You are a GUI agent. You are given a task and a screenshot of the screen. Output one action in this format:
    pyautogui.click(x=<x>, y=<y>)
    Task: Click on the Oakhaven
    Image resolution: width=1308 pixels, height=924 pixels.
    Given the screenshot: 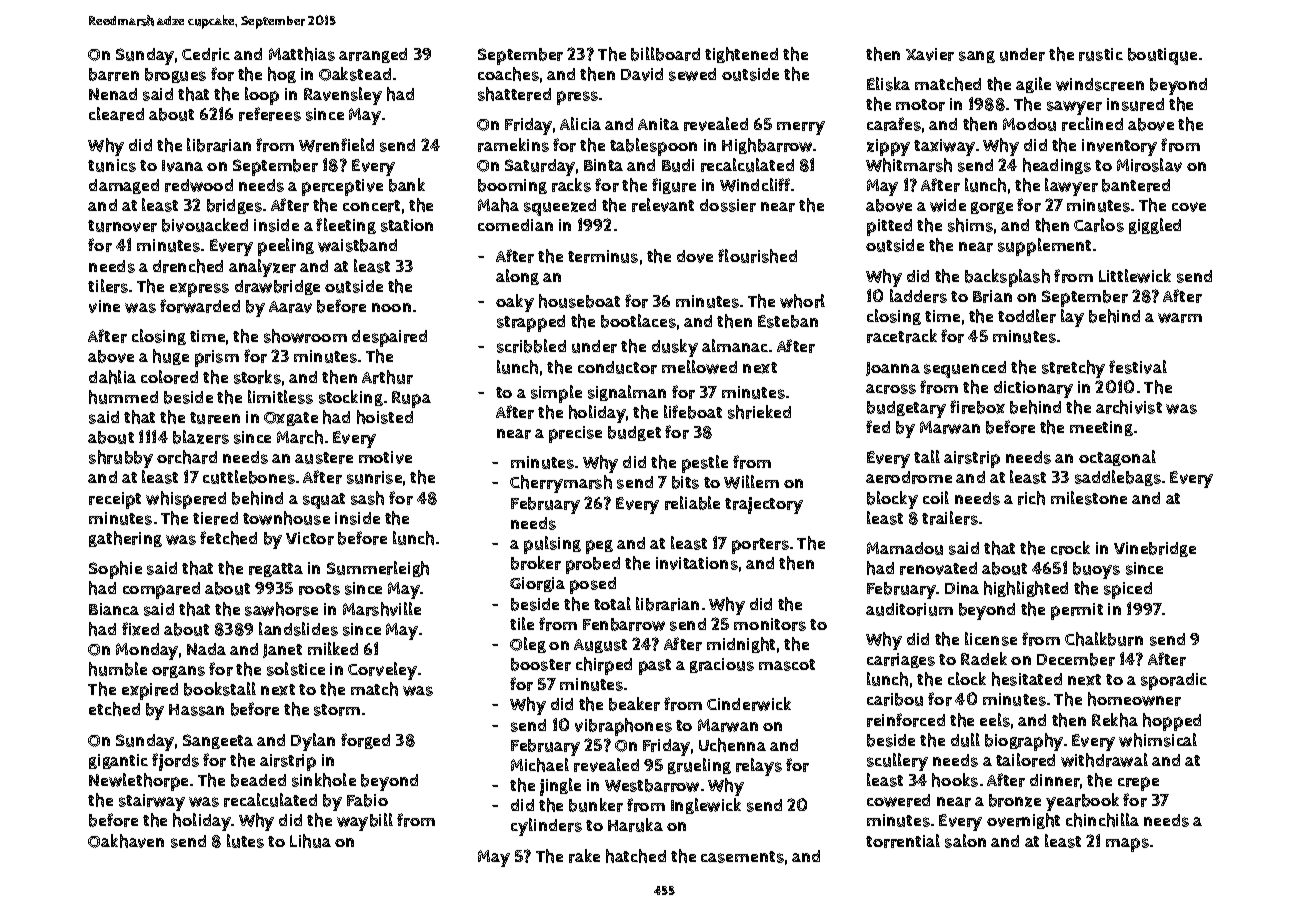 What is the action you would take?
    pyautogui.click(x=126, y=841)
